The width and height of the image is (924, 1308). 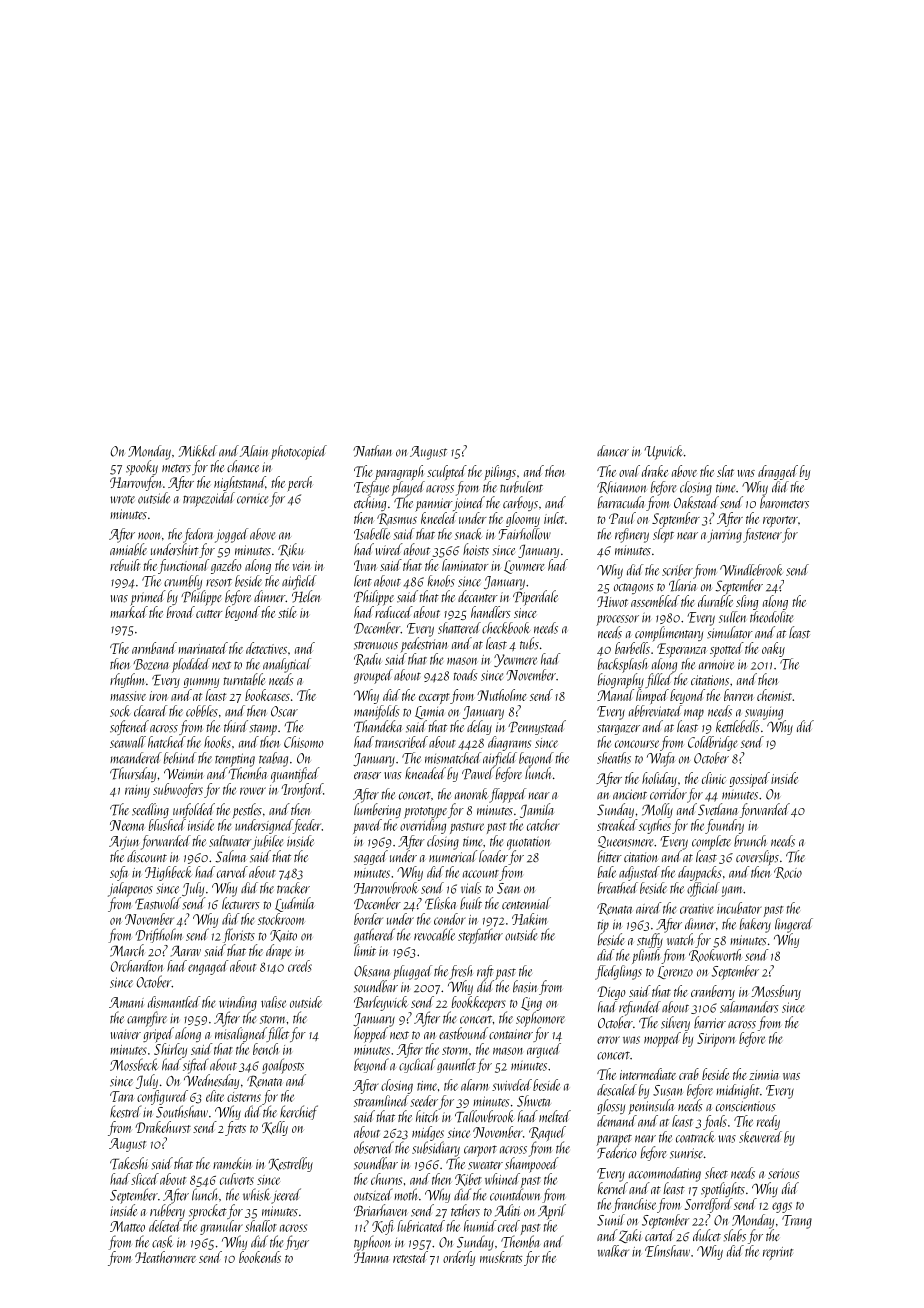 I want to click on gazebo, so click(x=226, y=566).
